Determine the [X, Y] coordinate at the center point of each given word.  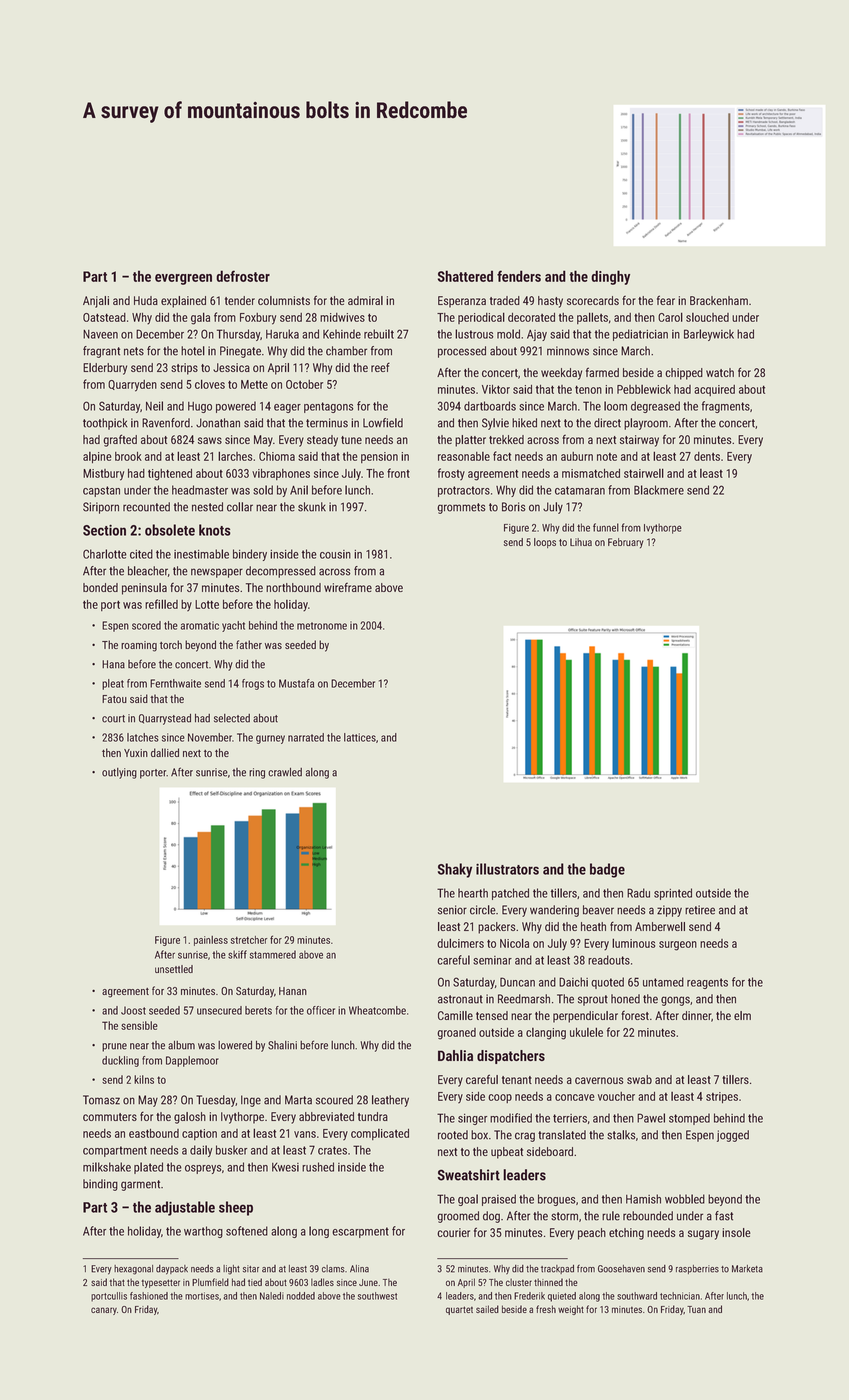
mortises [202, 1296]
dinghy [611, 277]
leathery [390, 1101]
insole [736, 1232]
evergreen [183, 279]
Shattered [465, 276]
